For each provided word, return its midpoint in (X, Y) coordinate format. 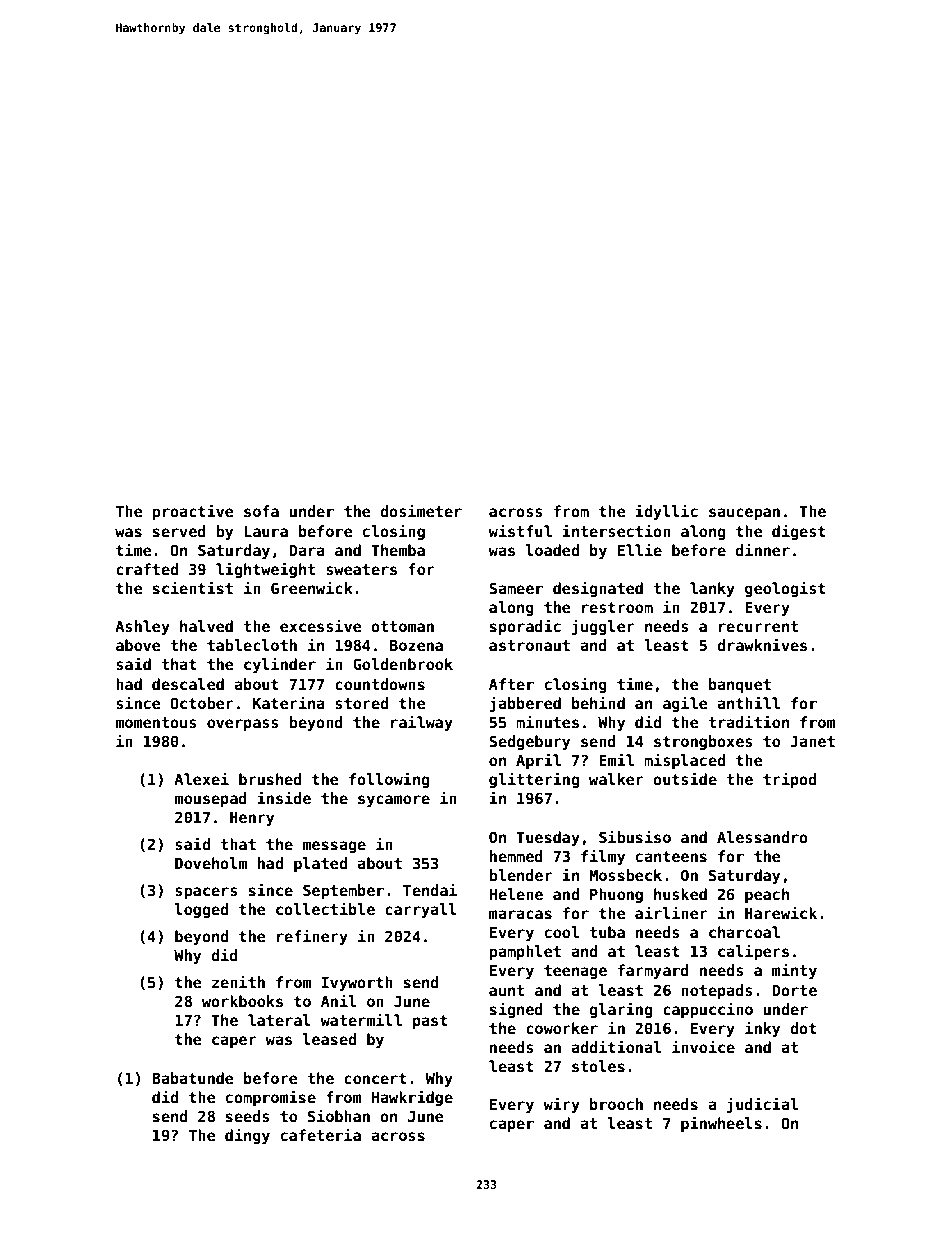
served (179, 531)
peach (767, 895)
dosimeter (421, 510)
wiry (561, 1105)
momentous (156, 722)
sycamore (394, 801)
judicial (762, 1105)
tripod (790, 780)
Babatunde (193, 1078)
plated (320, 864)
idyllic (666, 512)
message (334, 847)
